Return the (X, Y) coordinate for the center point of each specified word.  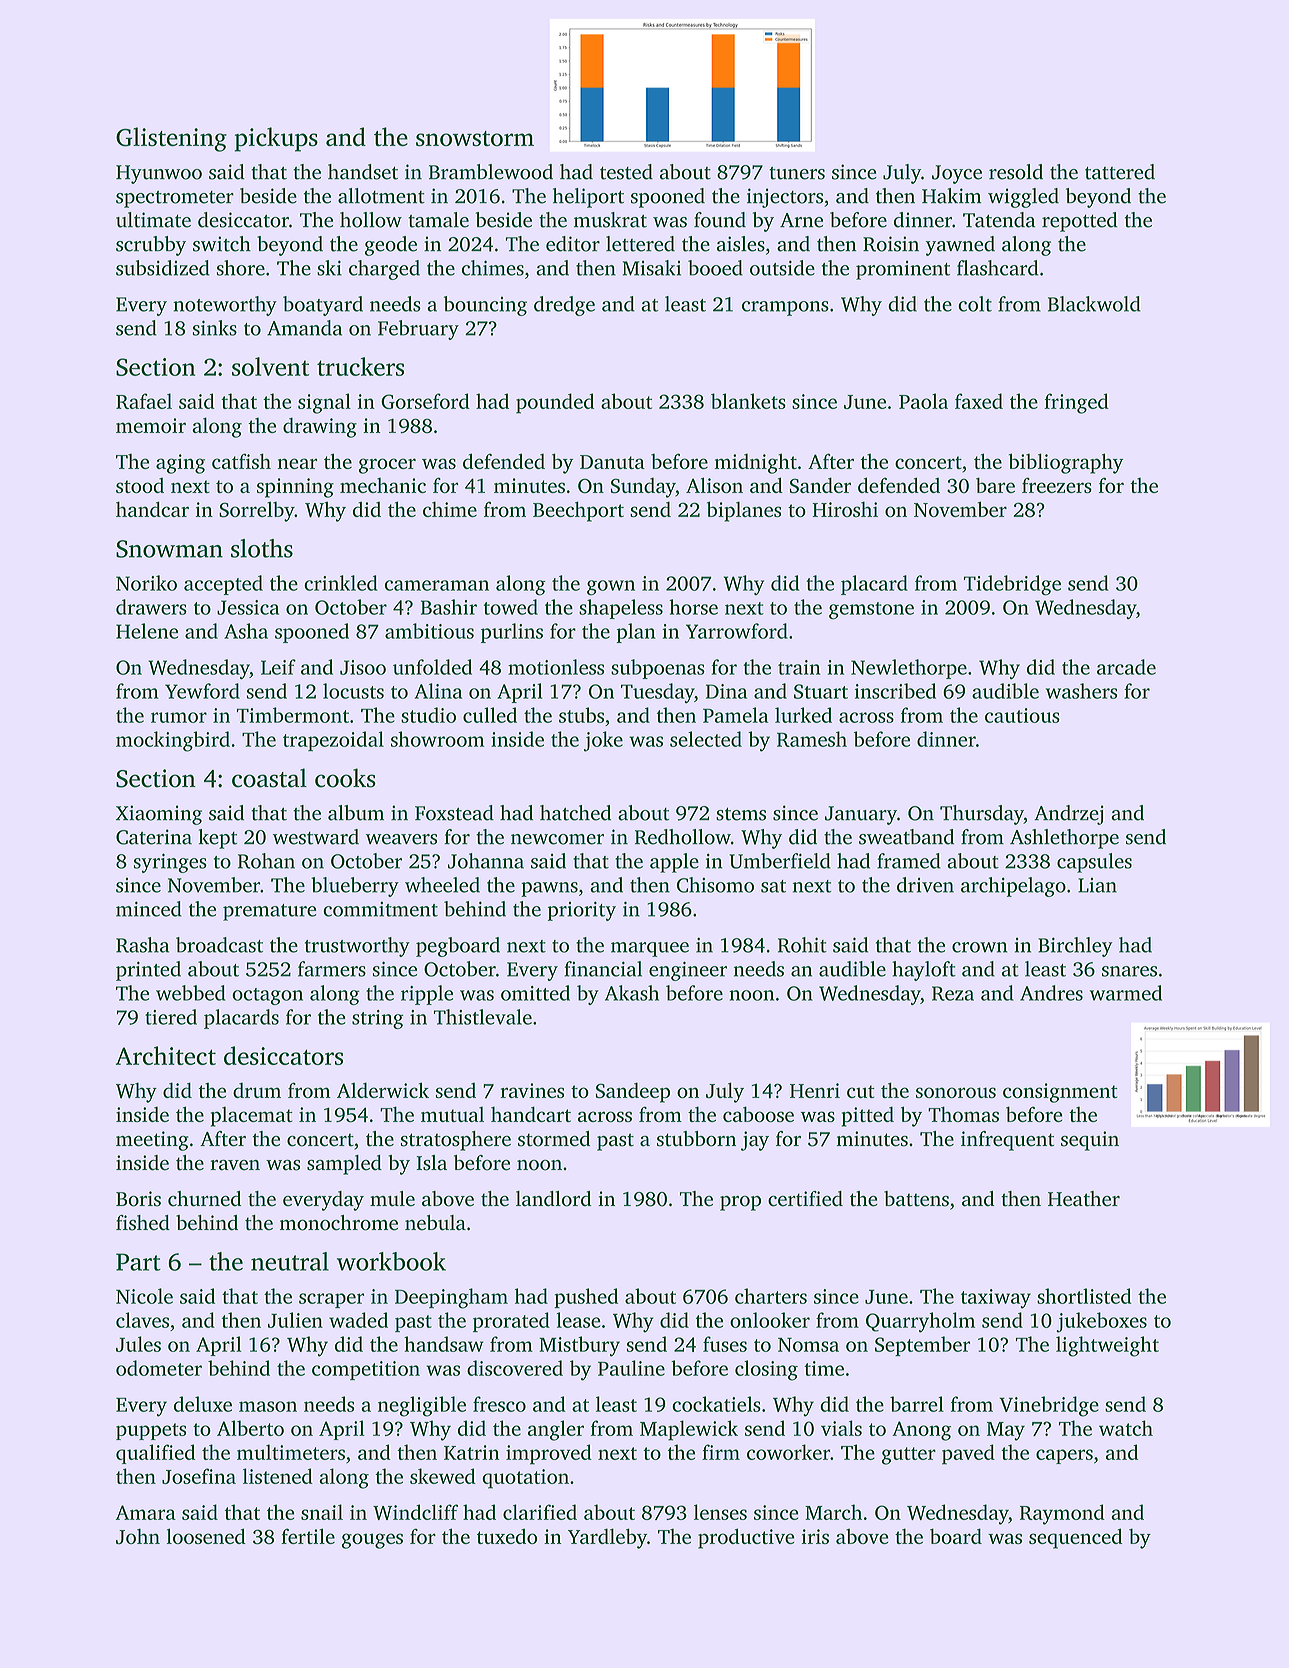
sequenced (1075, 1538)
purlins (512, 633)
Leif (278, 667)
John (138, 1536)
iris (815, 1536)
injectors (785, 198)
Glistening (171, 139)
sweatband (906, 837)
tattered (1120, 172)
